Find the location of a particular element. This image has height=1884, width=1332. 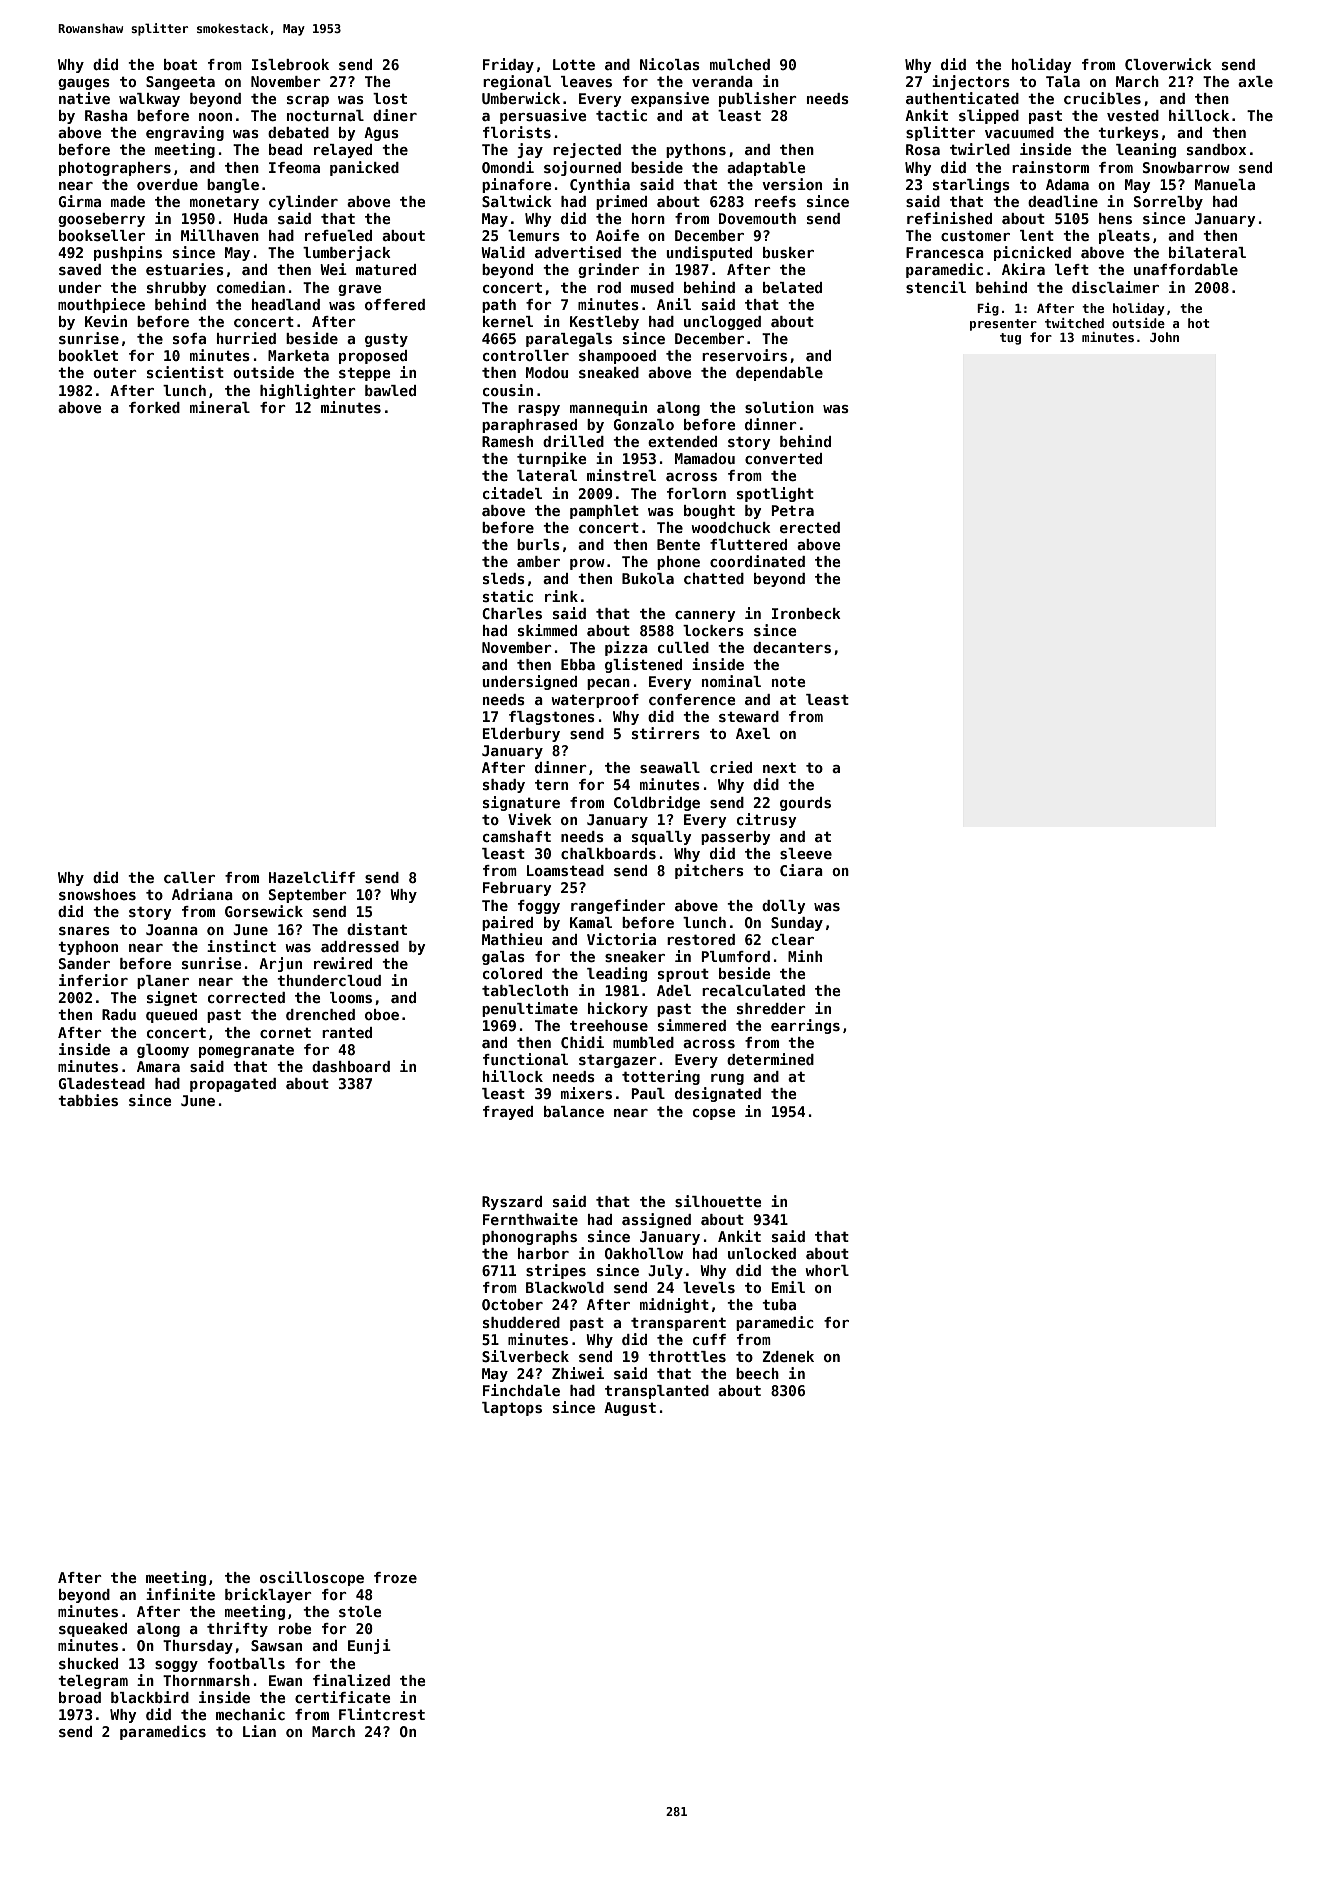

caller is located at coordinates (189, 877).
